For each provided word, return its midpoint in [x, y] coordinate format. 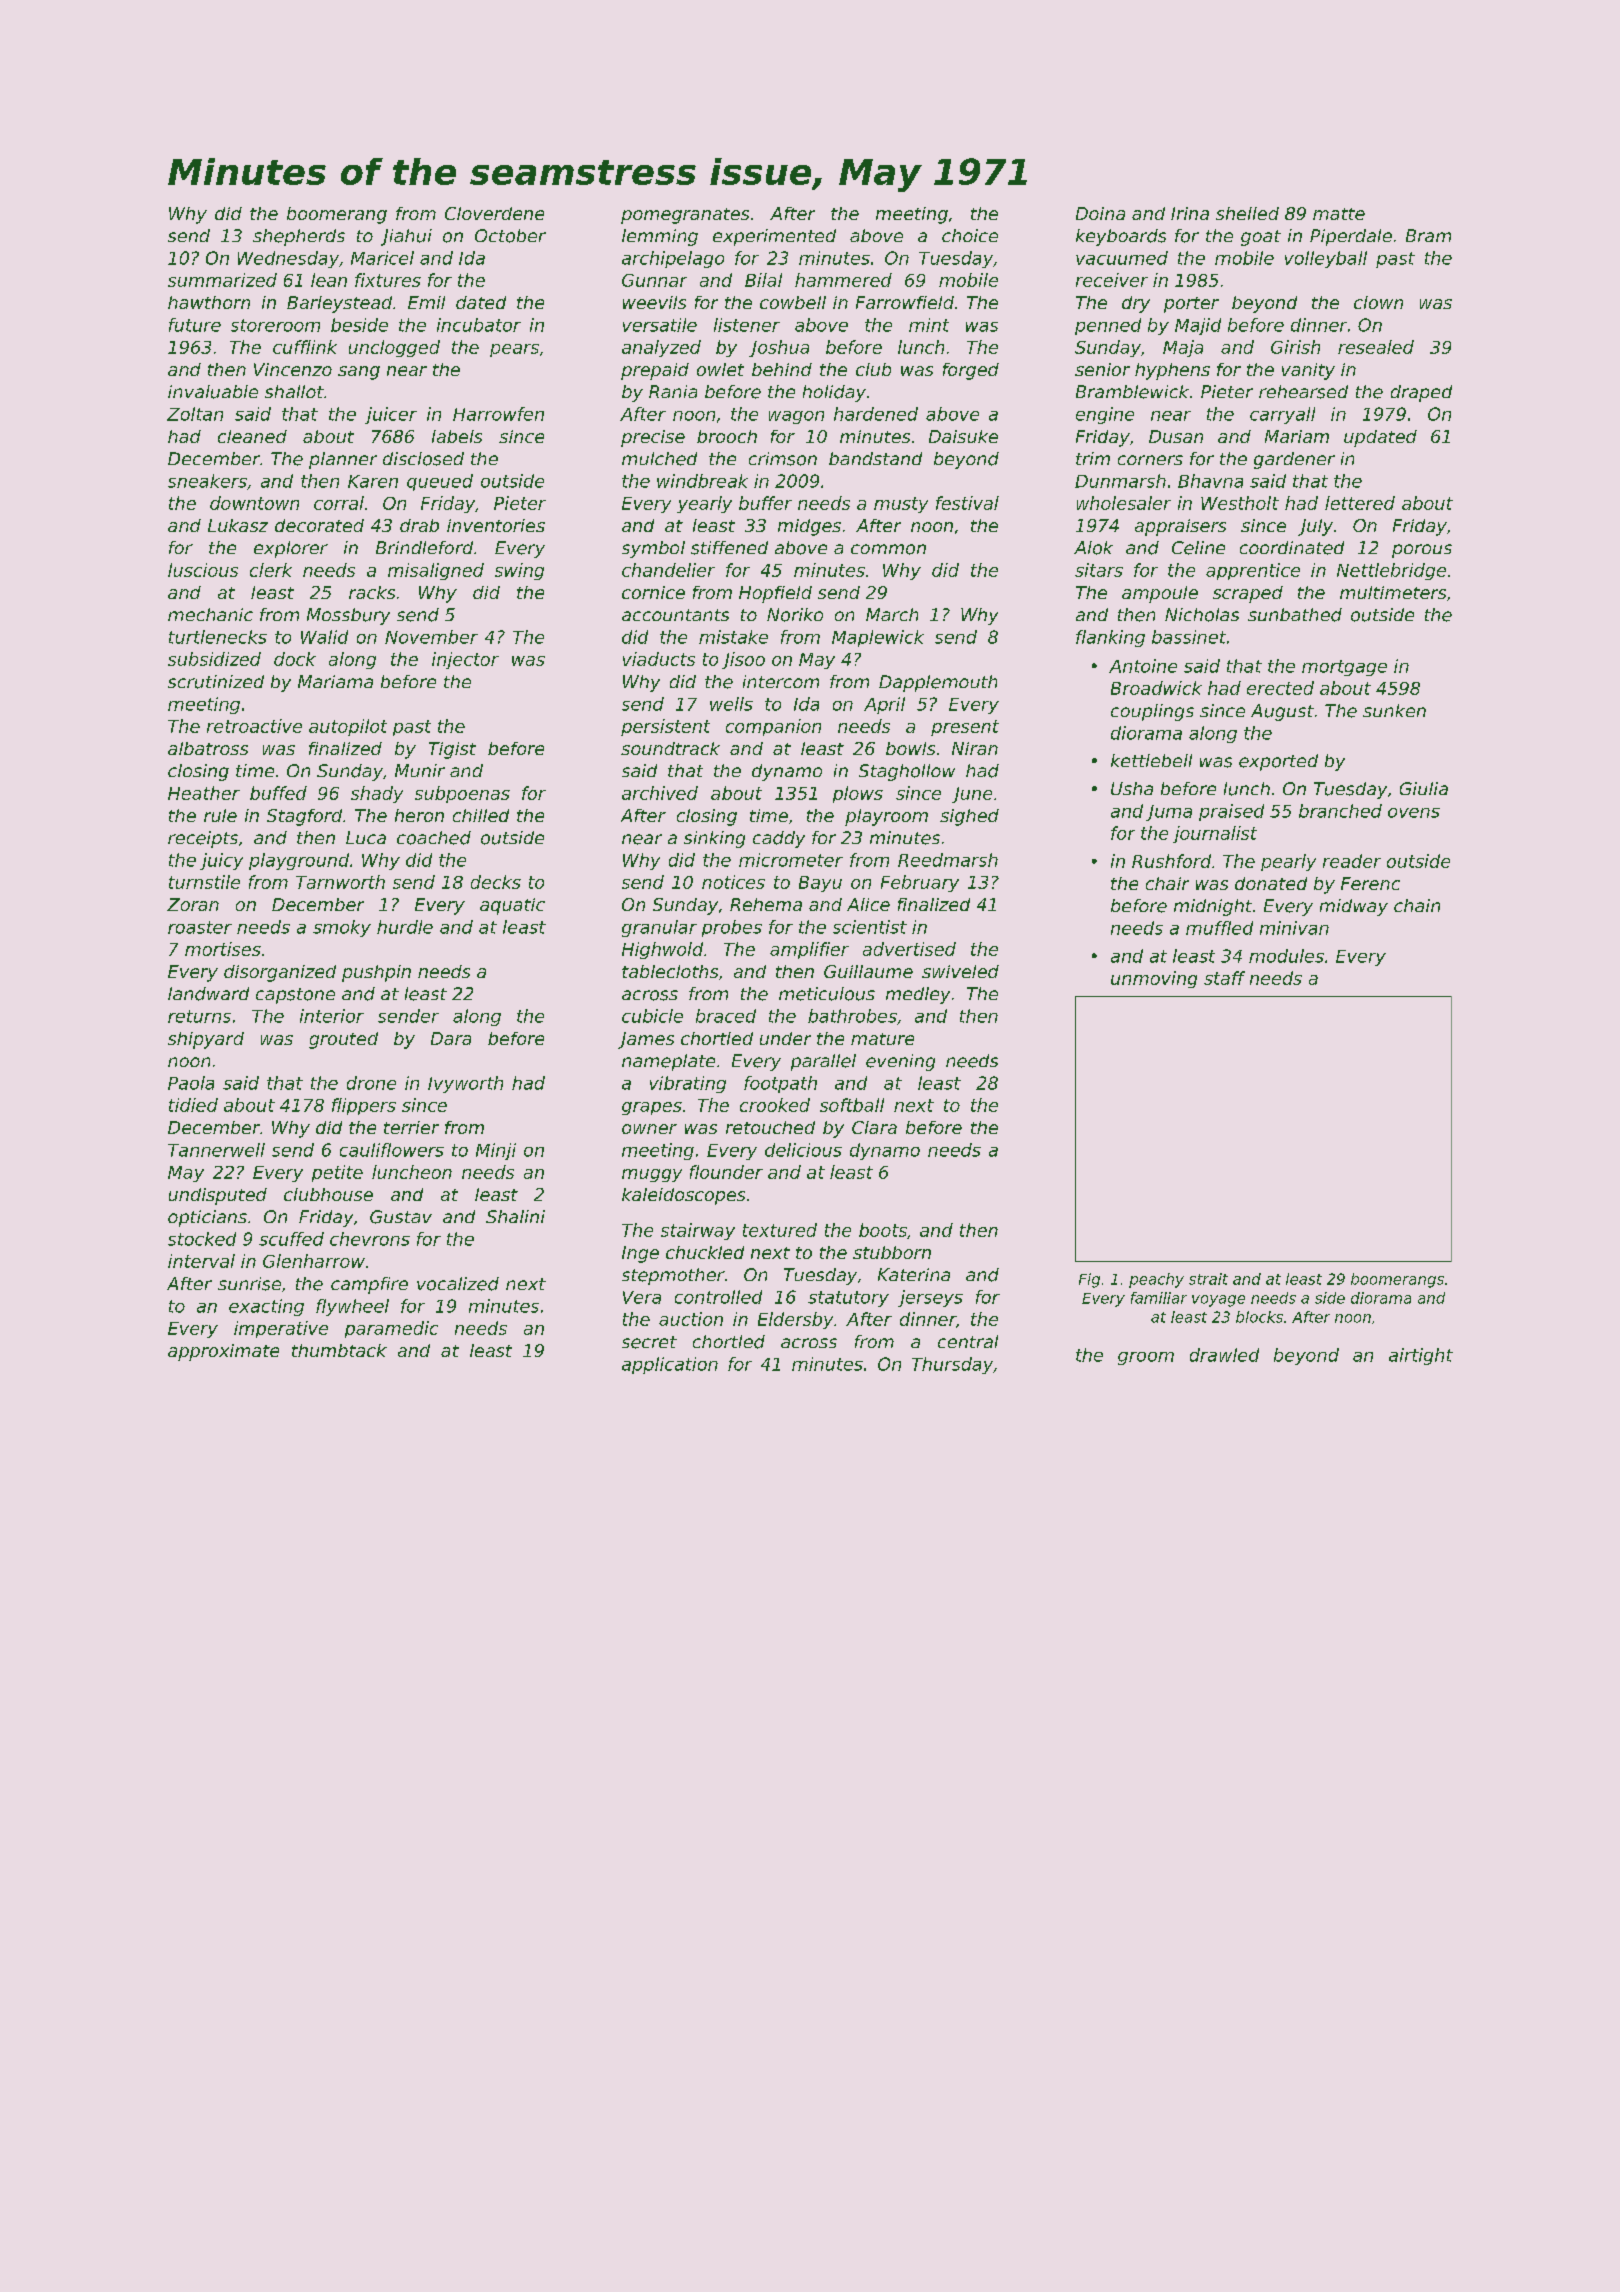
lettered [1360, 503]
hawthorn [209, 302]
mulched [659, 459]
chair [1167, 883]
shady [377, 794]
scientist [870, 927]
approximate [223, 1352]
